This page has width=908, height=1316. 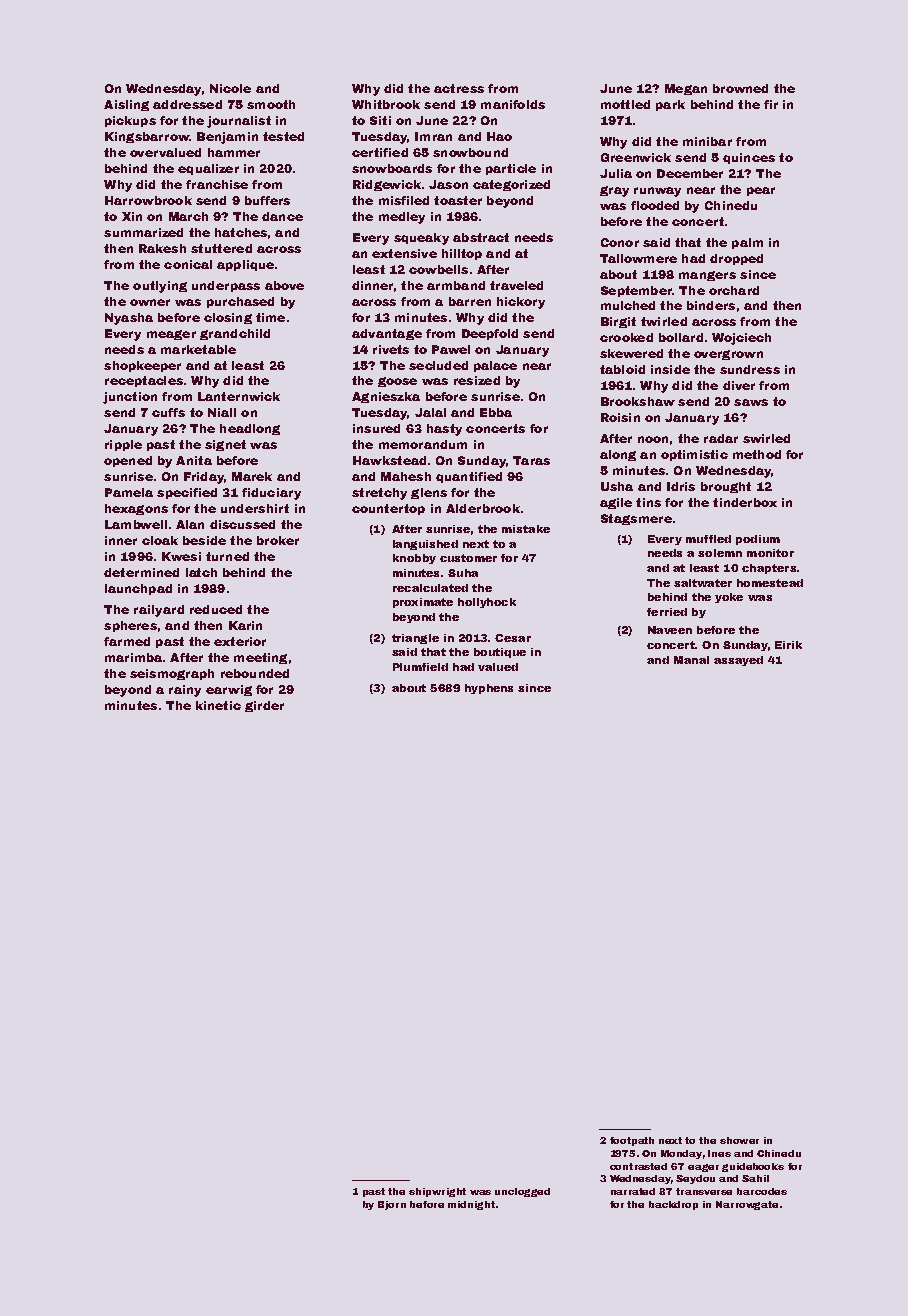 I want to click on Aisling, so click(x=126, y=105).
